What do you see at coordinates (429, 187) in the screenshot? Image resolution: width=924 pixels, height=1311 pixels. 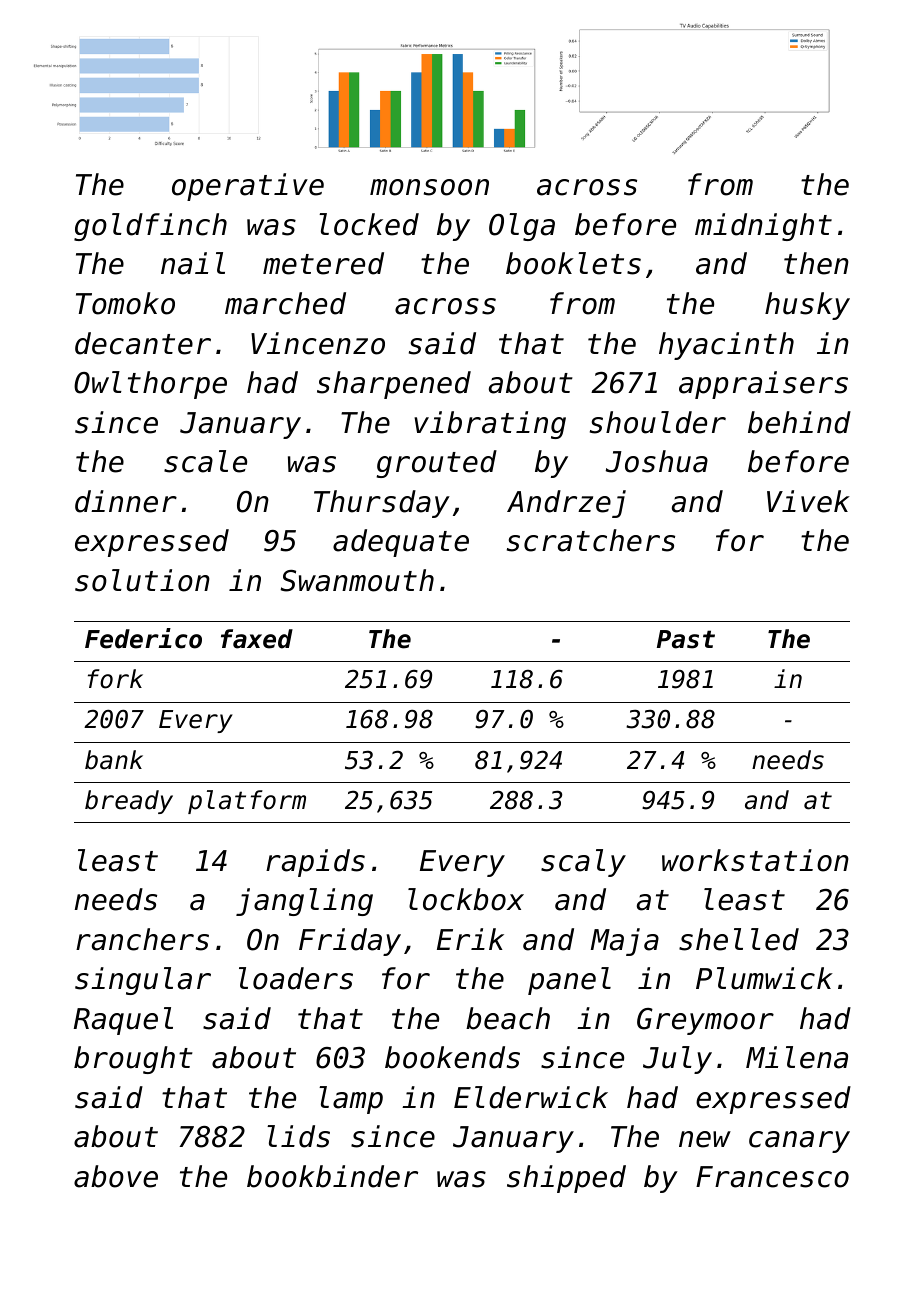 I see `monsoon` at bounding box center [429, 187].
